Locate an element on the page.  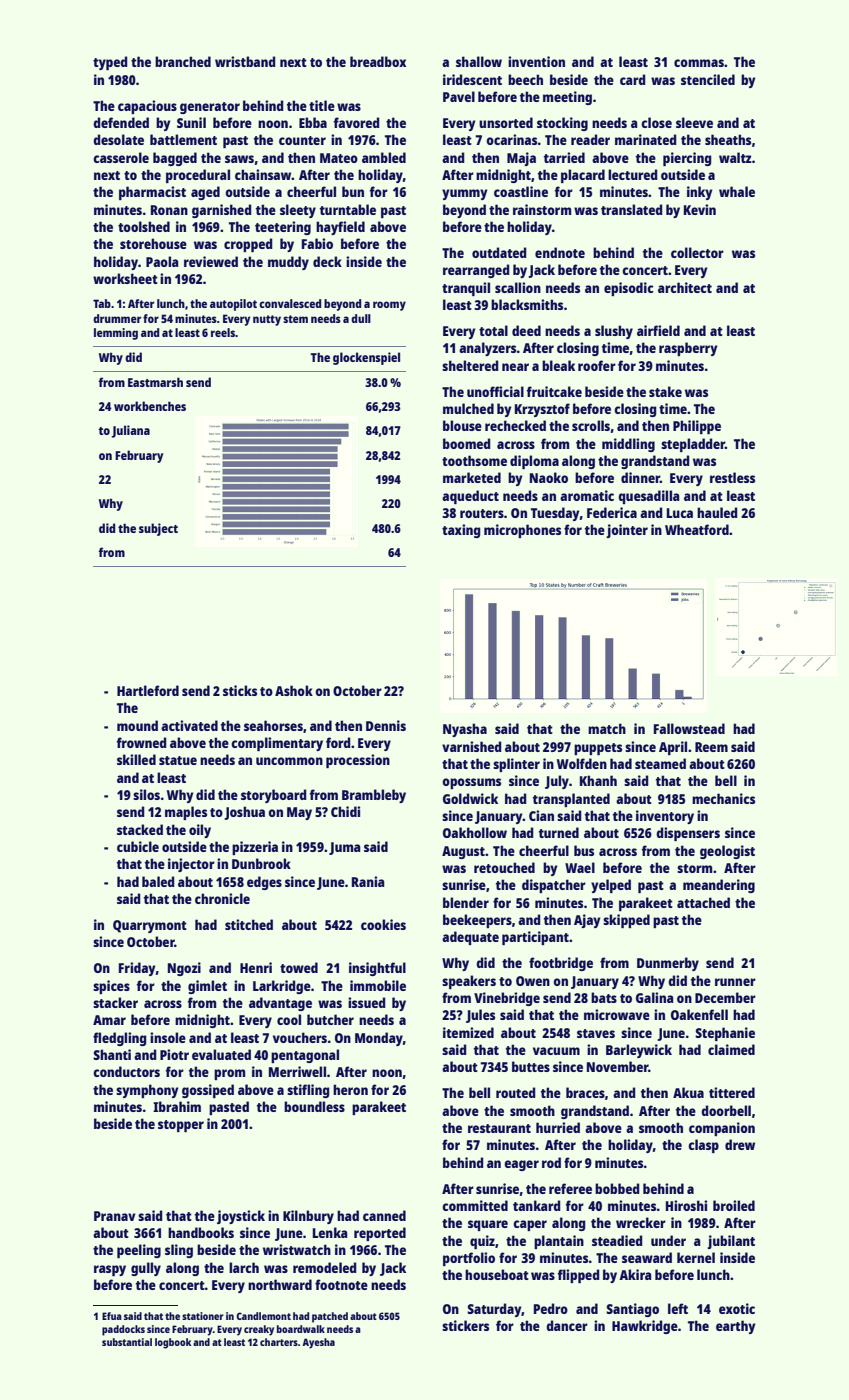
Ashok is located at coordinates (294, 690).
